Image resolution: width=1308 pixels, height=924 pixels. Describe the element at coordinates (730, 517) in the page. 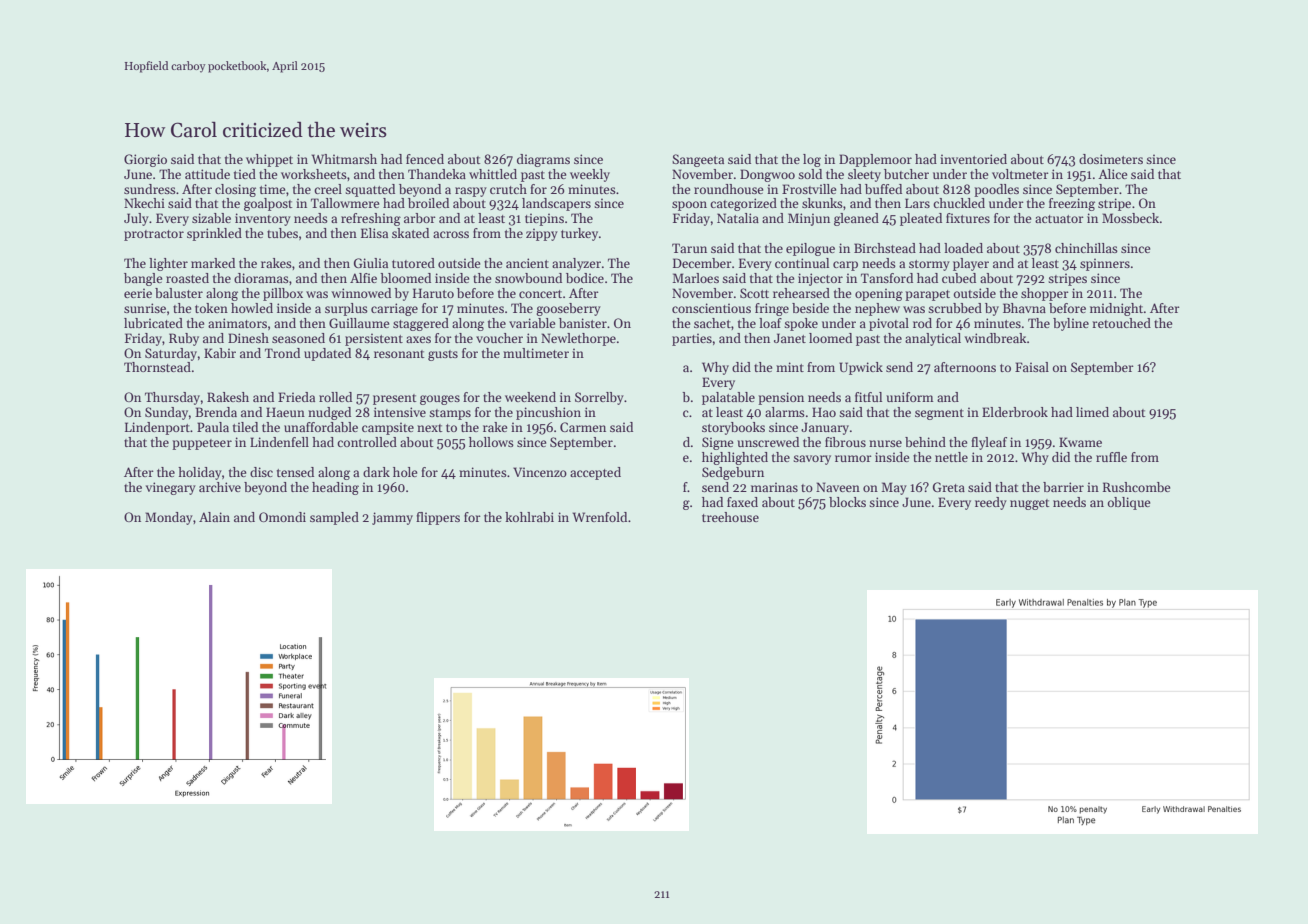

I see `treehouse` at that location.
